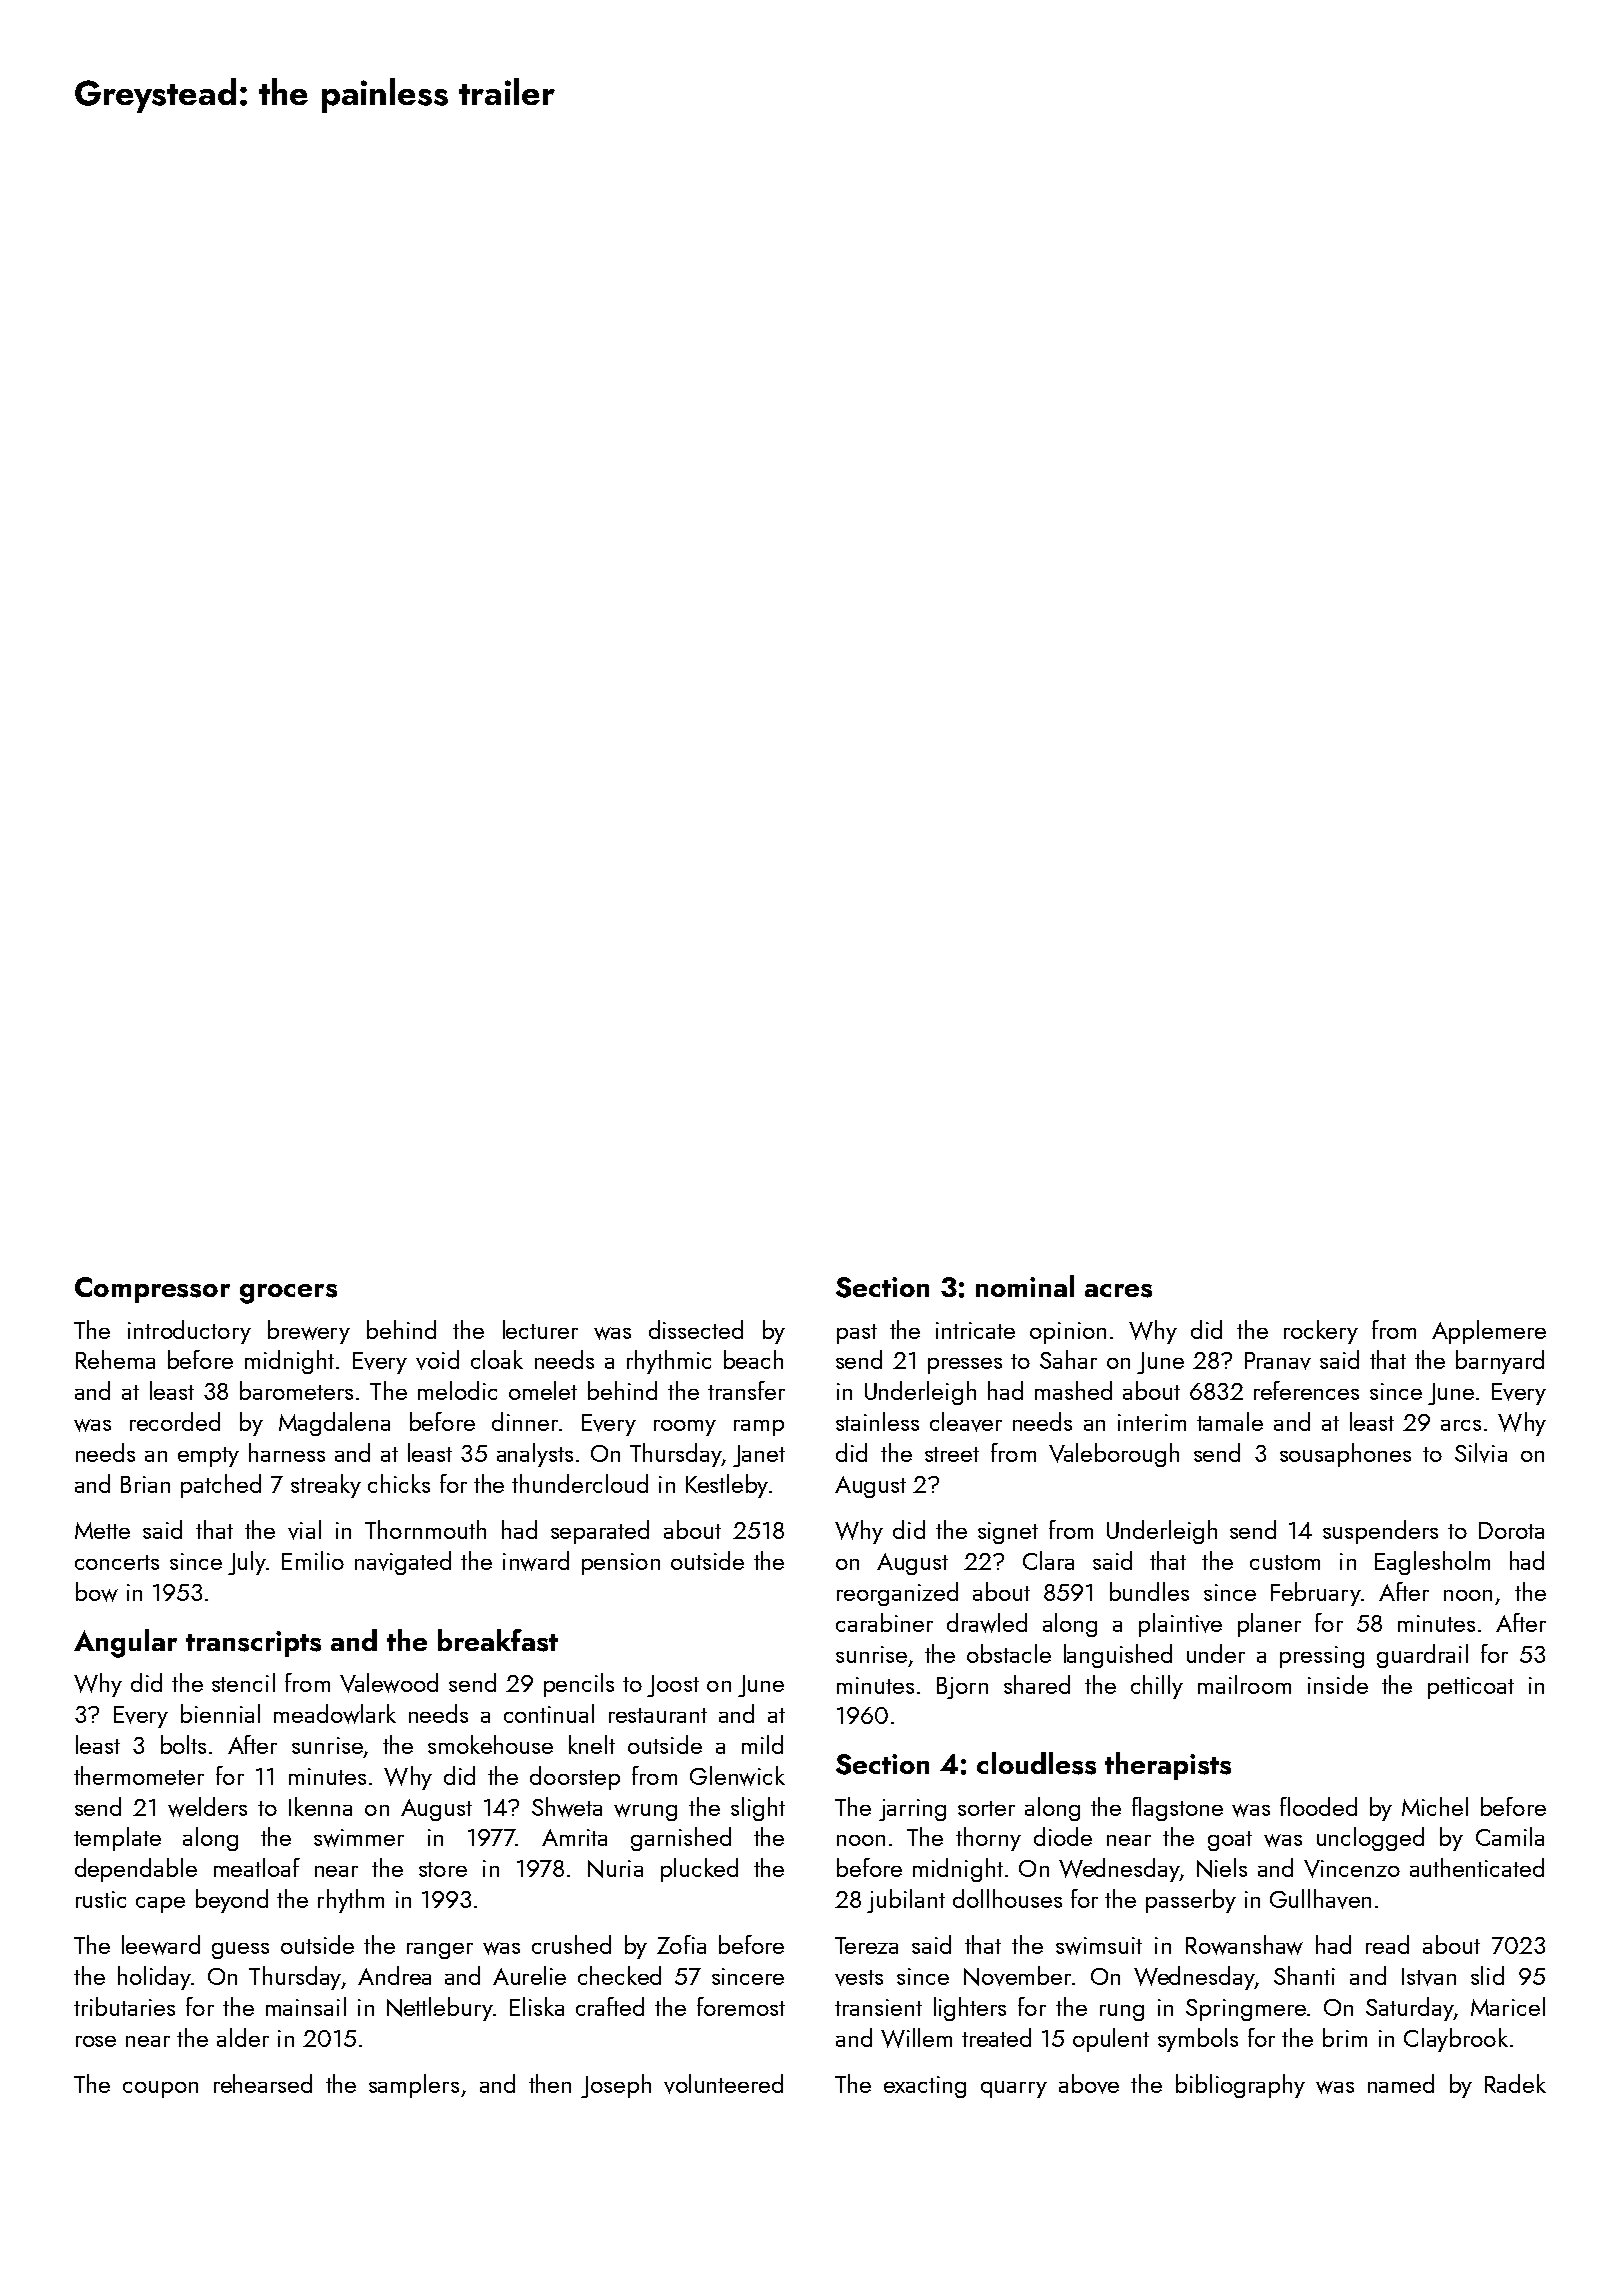 Image resolution: width=1620 pixels, height=2292 pixels. I want to click on nominal, so click(1025, 1286).
